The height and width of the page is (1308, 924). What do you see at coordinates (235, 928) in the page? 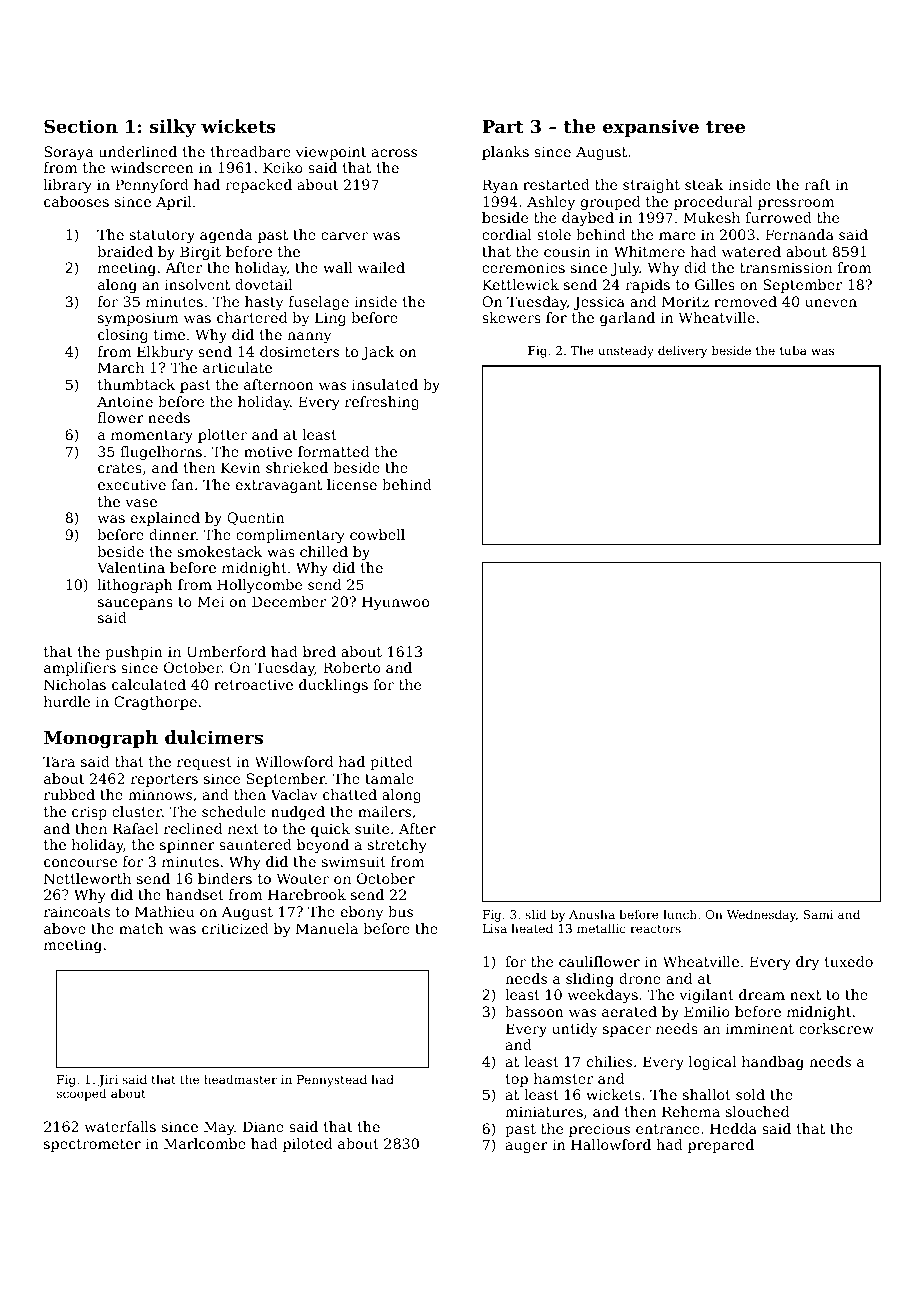
I see `criticized` at bounding box center [235, 928].
